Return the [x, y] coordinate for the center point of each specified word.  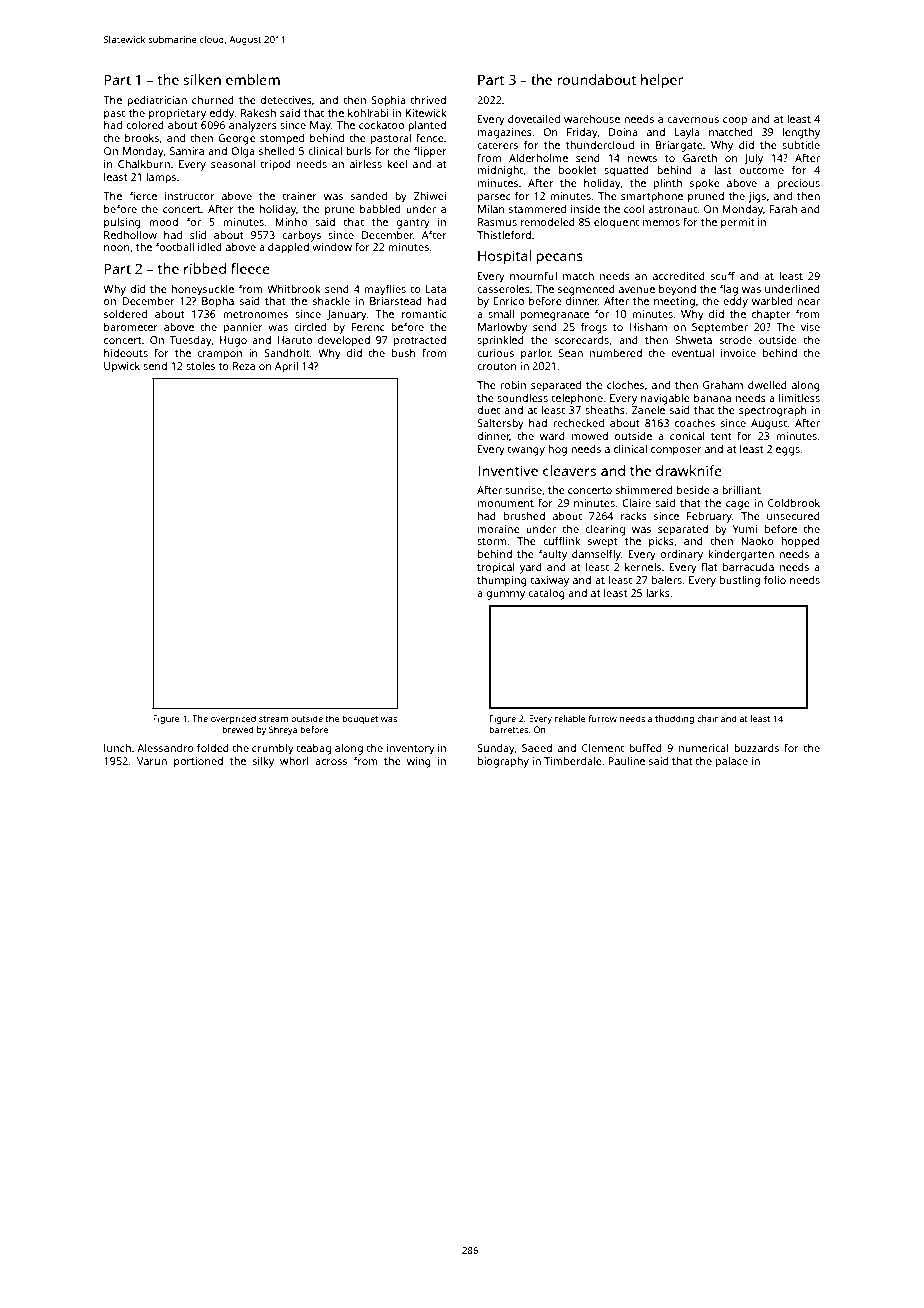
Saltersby [500, 424]
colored [145, 125]
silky [263, 762]
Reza [244, 366]
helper [662, 81]
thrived [428, 100]
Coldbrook [794, 503]
